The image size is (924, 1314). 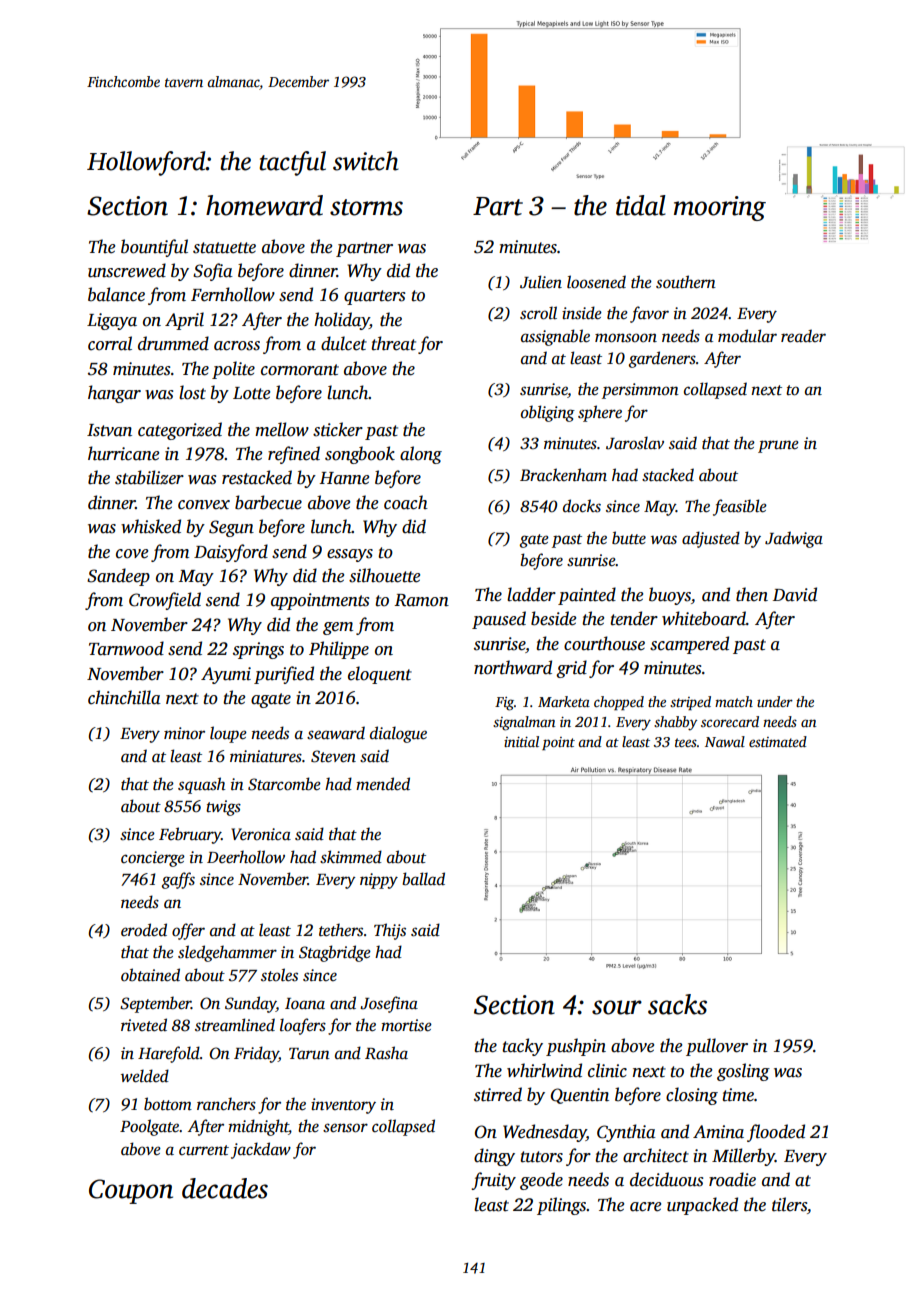 I want to click on Nawal, so click(x=725, y=741).
